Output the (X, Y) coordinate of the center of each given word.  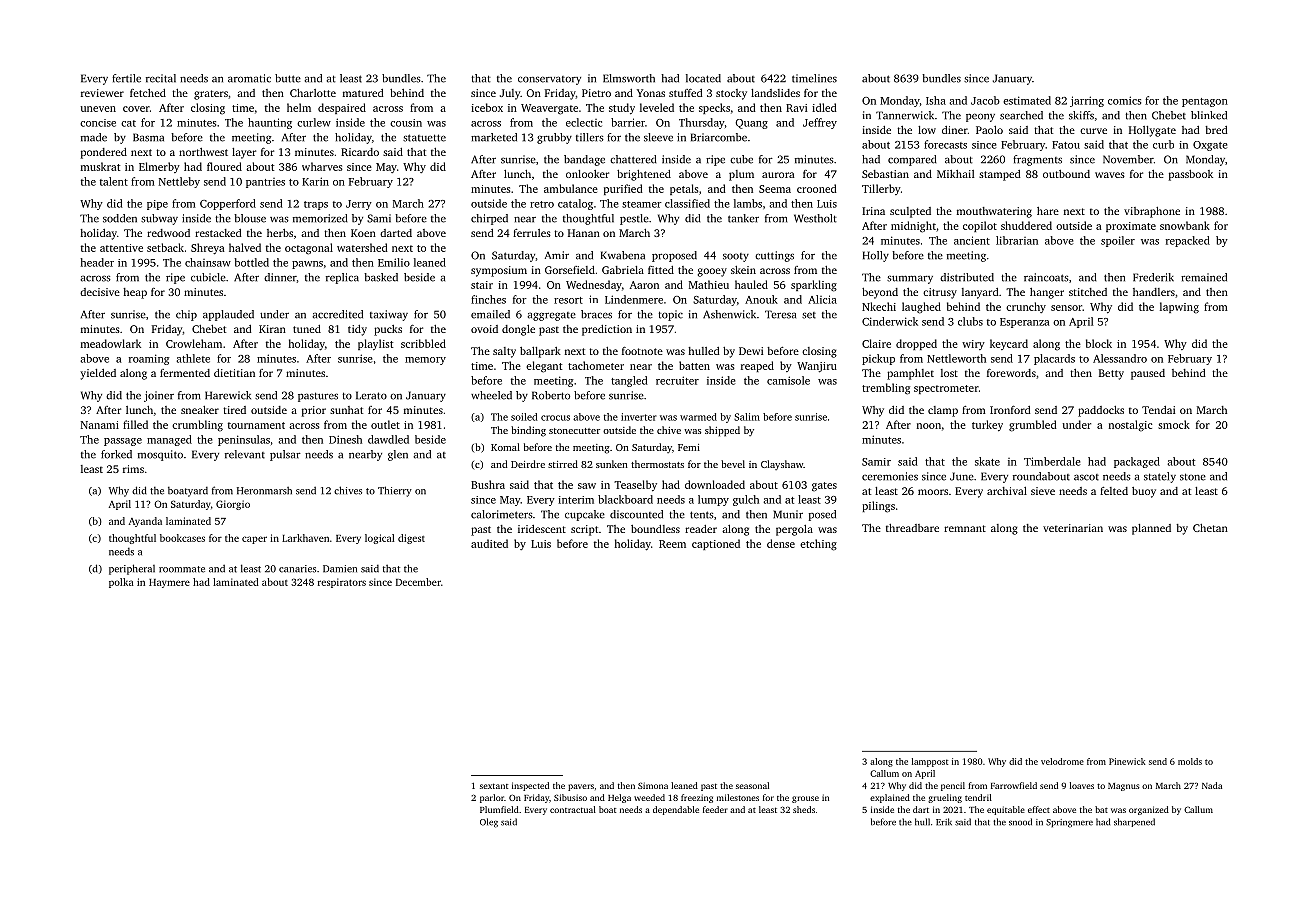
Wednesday (594, 285)
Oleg (489, 823)
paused (1148, 374)
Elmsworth (629, 78)
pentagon (1205, 102)
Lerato (371, 395)
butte (288, 78)
